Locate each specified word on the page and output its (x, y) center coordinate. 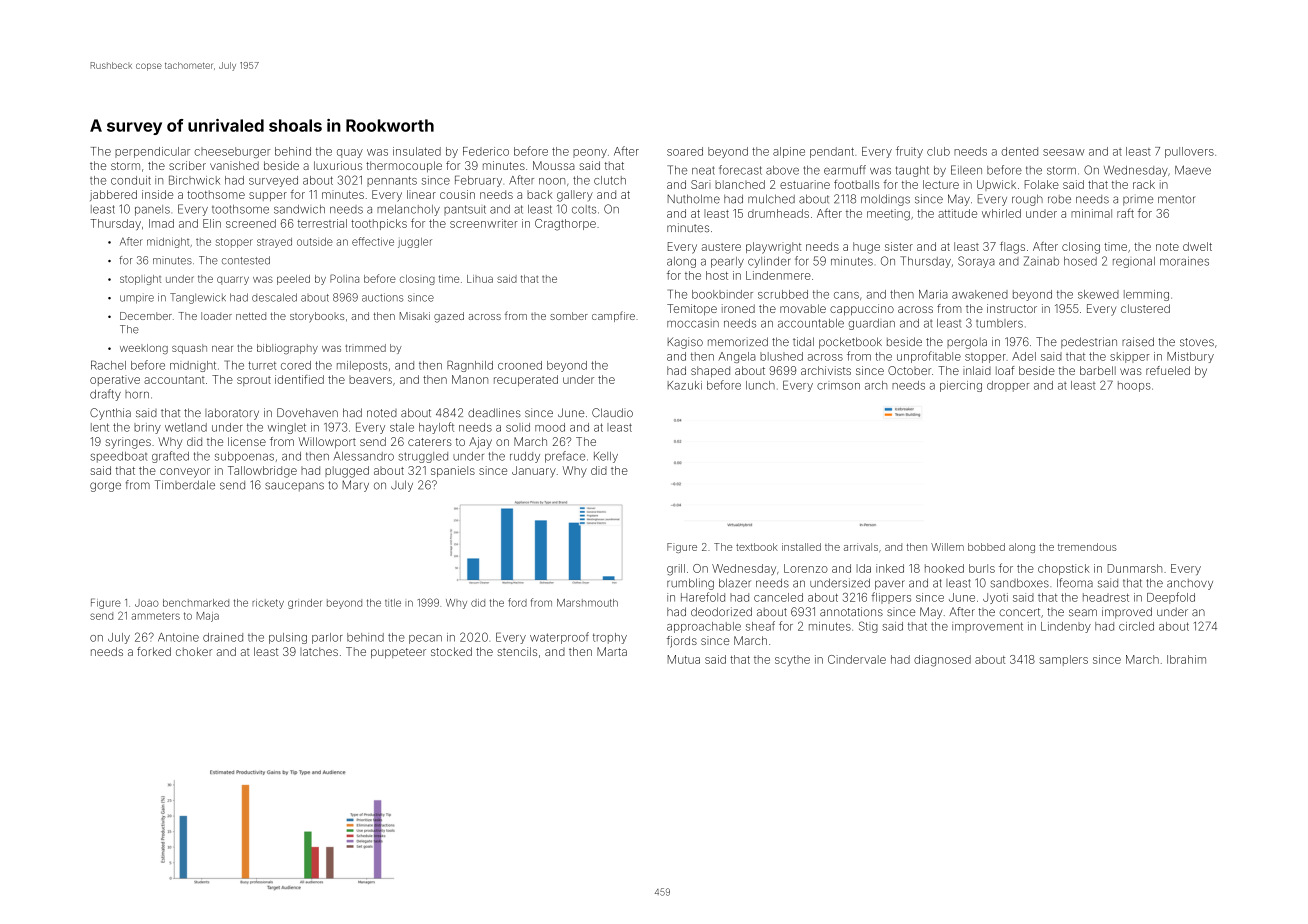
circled (1136, 626)
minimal (1091, 213)
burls (982, 568)
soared (685, 151)
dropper (1008, 386)
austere (721, 247)
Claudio (612, 412)
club (938, 151)
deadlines (494, 412)
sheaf (760, 626)
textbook (757, 547)
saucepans (294, 487)
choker (194, 651)
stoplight (140, 280)
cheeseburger (232, 152)
